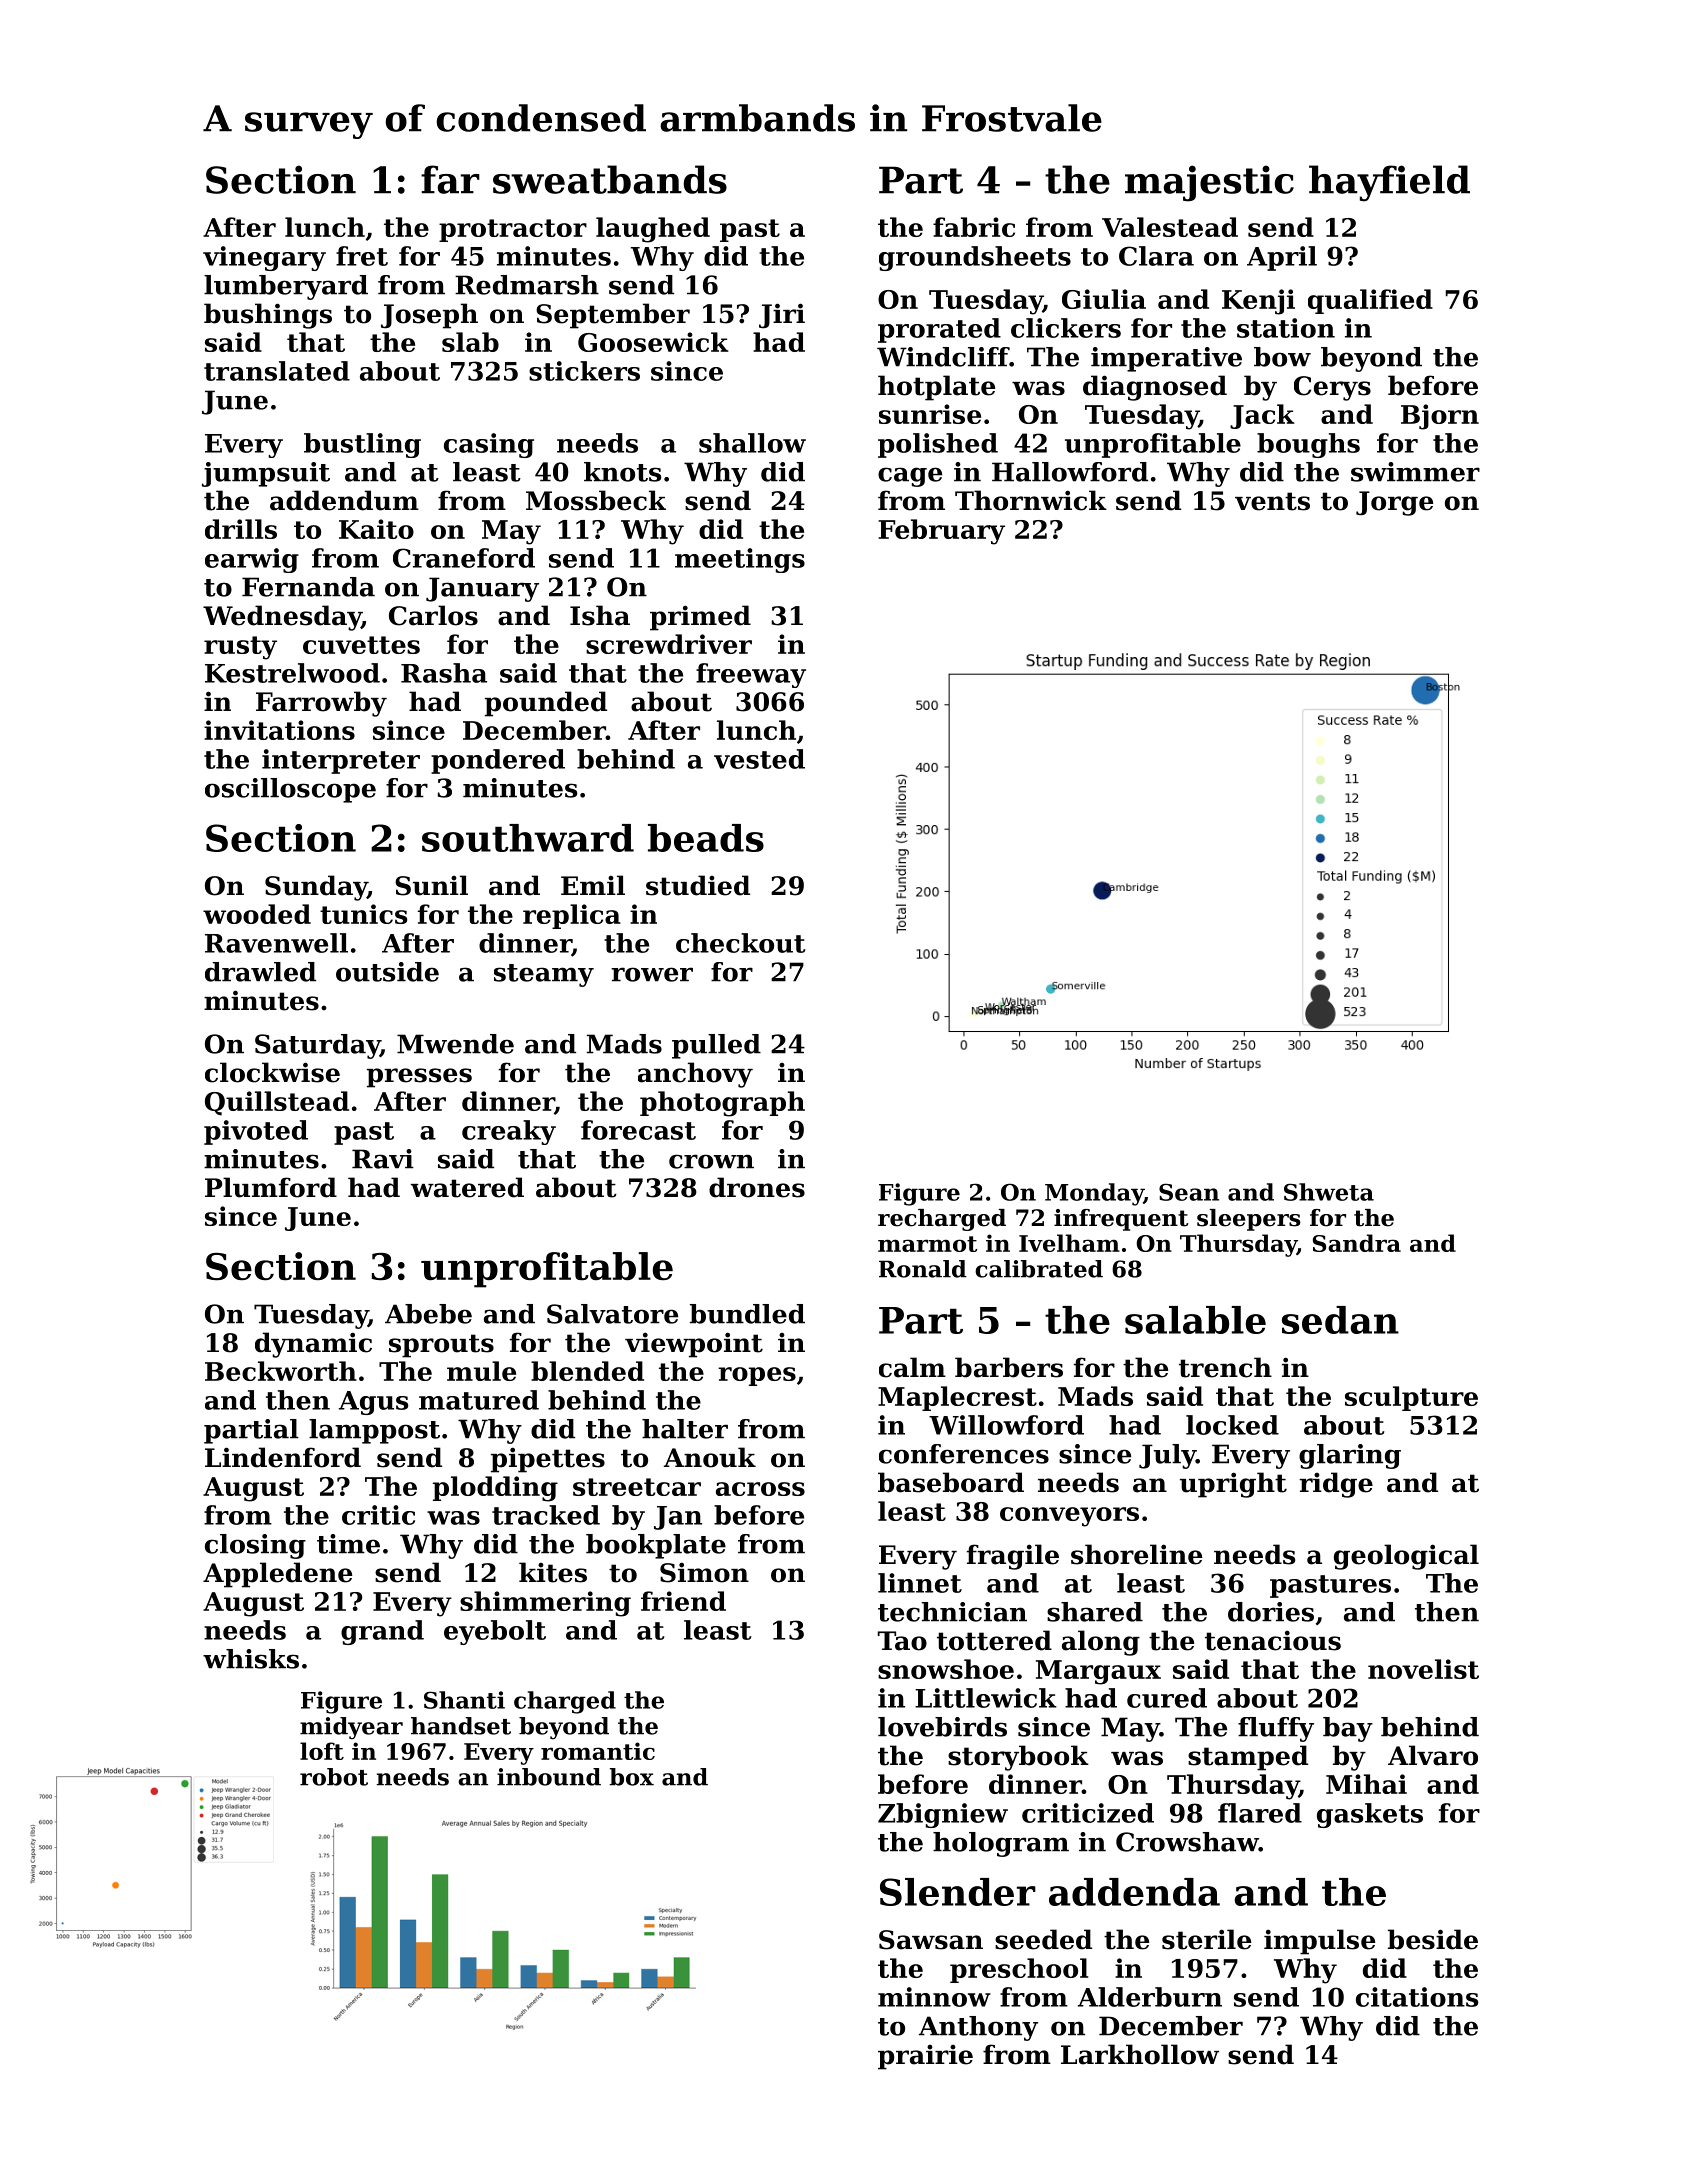  I want to click on sculpture, so click(1411, 1398).
